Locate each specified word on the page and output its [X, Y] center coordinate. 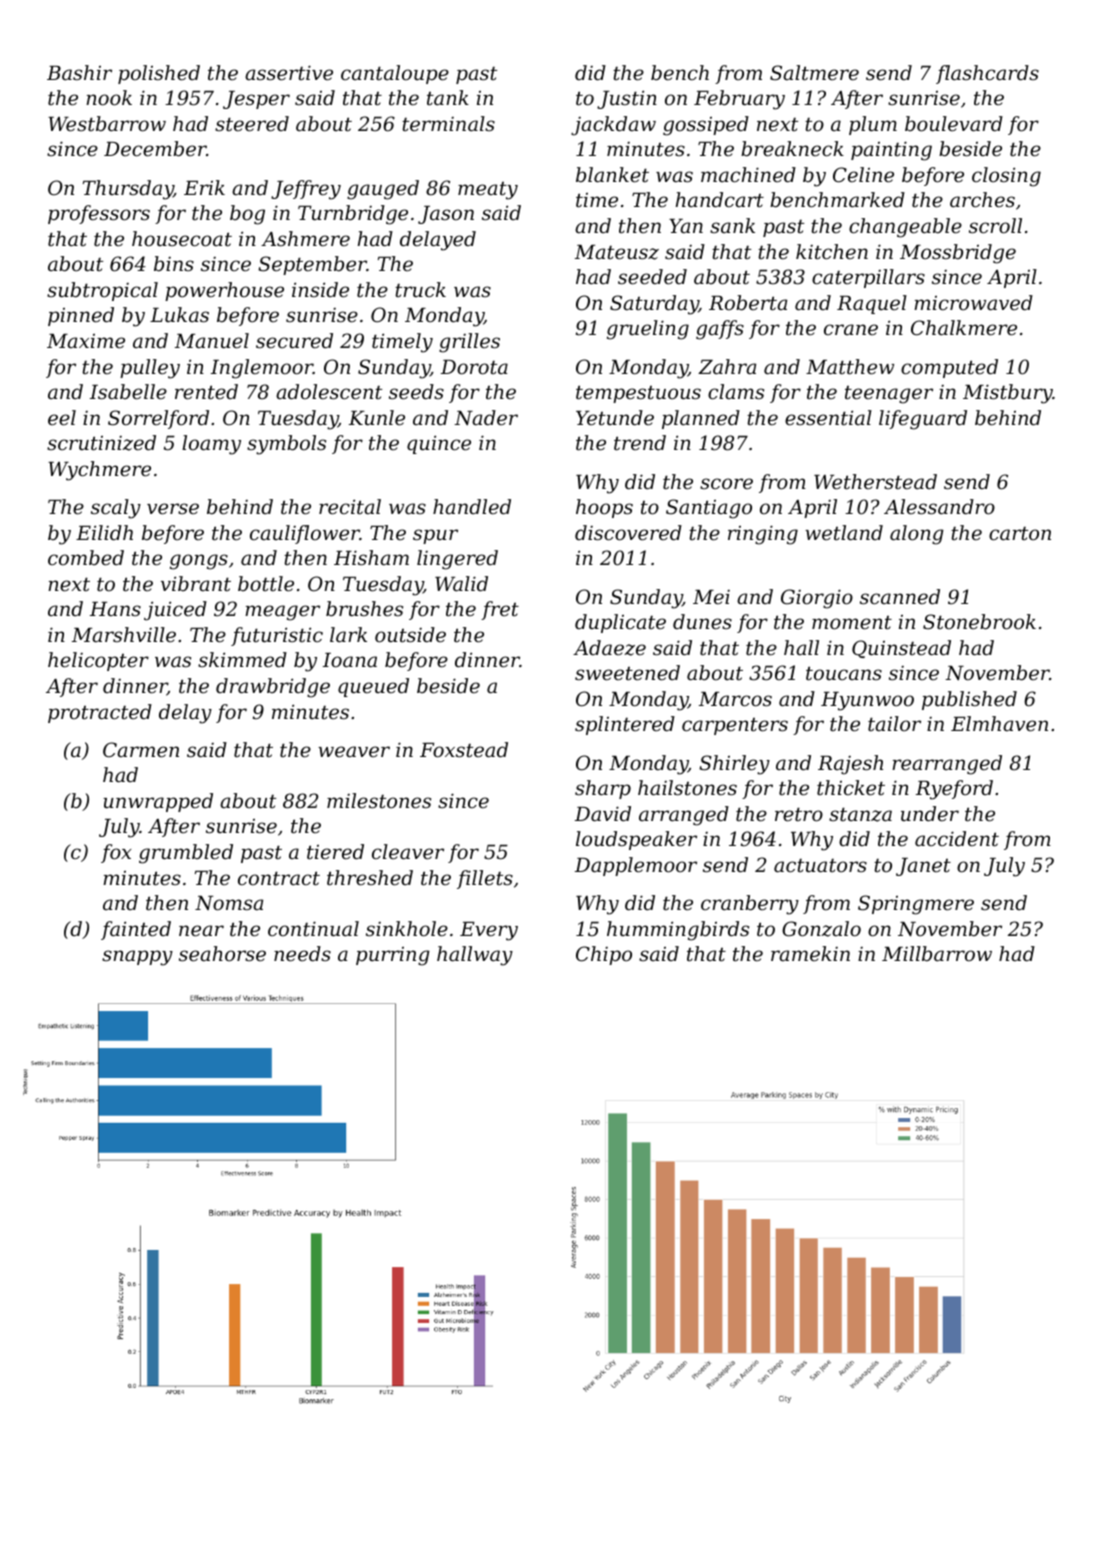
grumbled [186, 854]
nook [109, 98]
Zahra [727, 367]
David [603, 814]
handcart [720, 200]
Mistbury [1008, 394]
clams [736, 392]
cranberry [750, 905]
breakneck [792, 149]
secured [294, 341]
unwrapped [158, 802]
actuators [820, 865]
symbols [286, 445]
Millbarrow [937, 954]
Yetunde [615, 418]
